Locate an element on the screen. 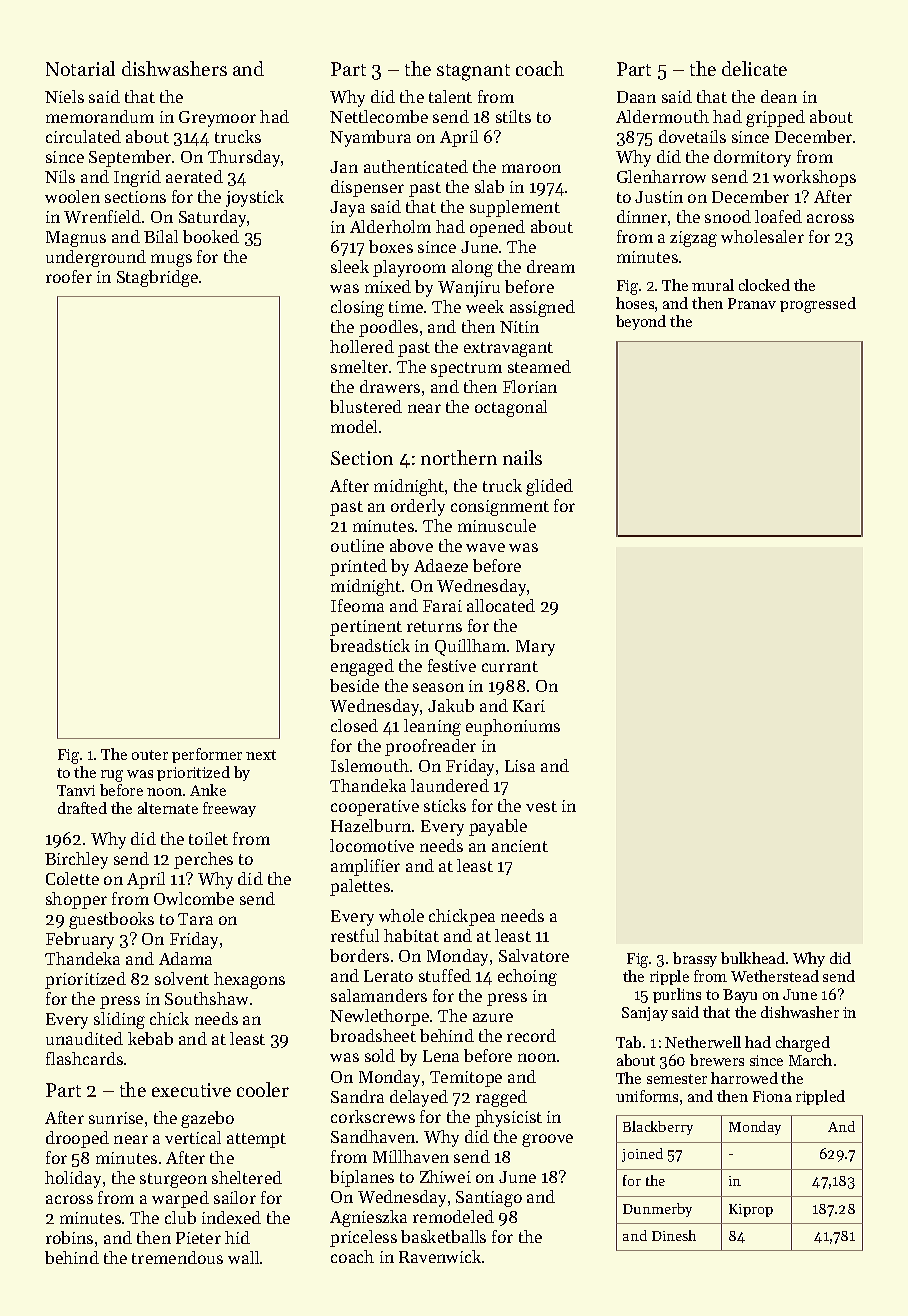  Daan is located at coordinates (636, 97).
